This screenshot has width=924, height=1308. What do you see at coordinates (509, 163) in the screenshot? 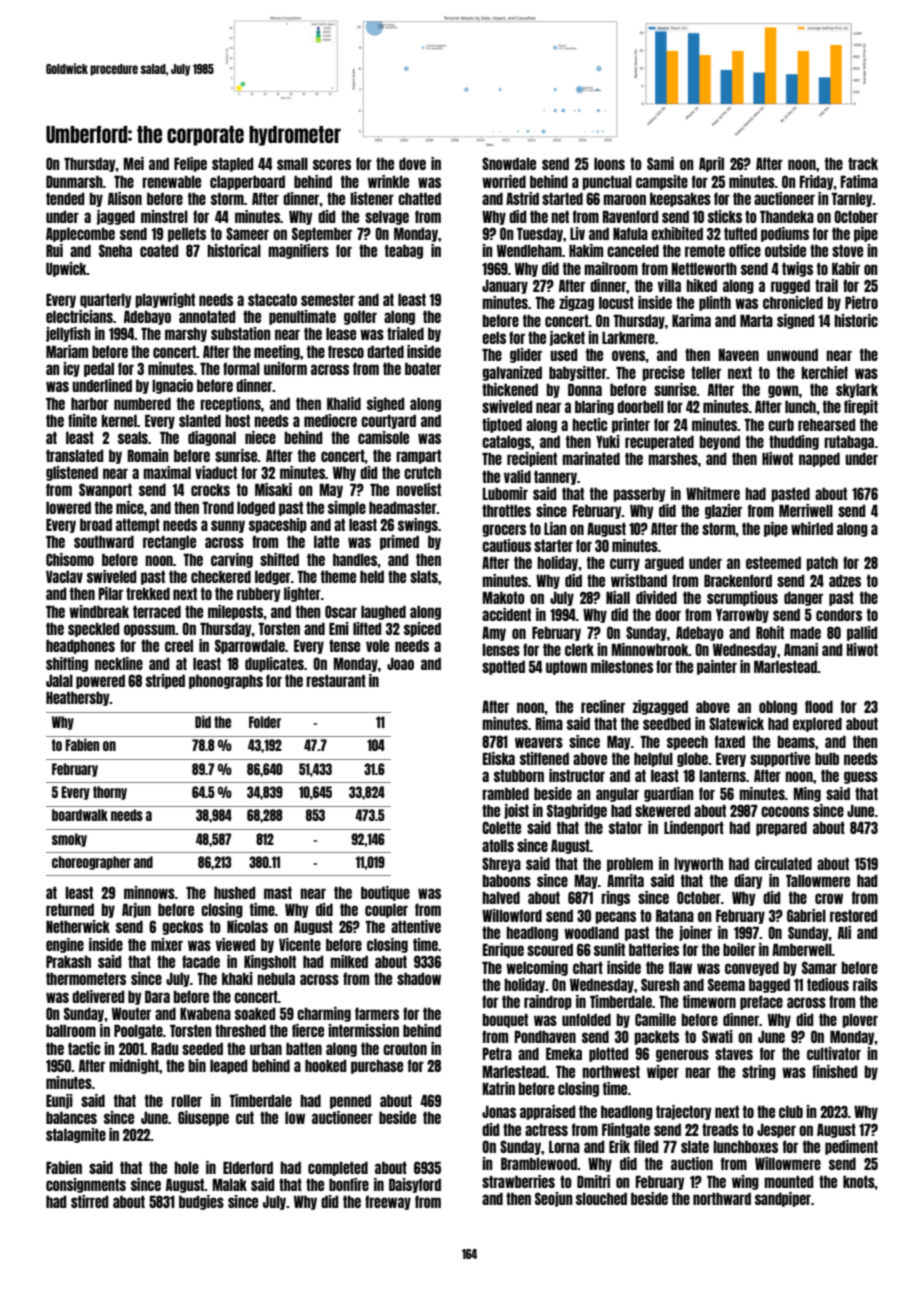
I see `Snowdale` at bounding box center [509, 163].
